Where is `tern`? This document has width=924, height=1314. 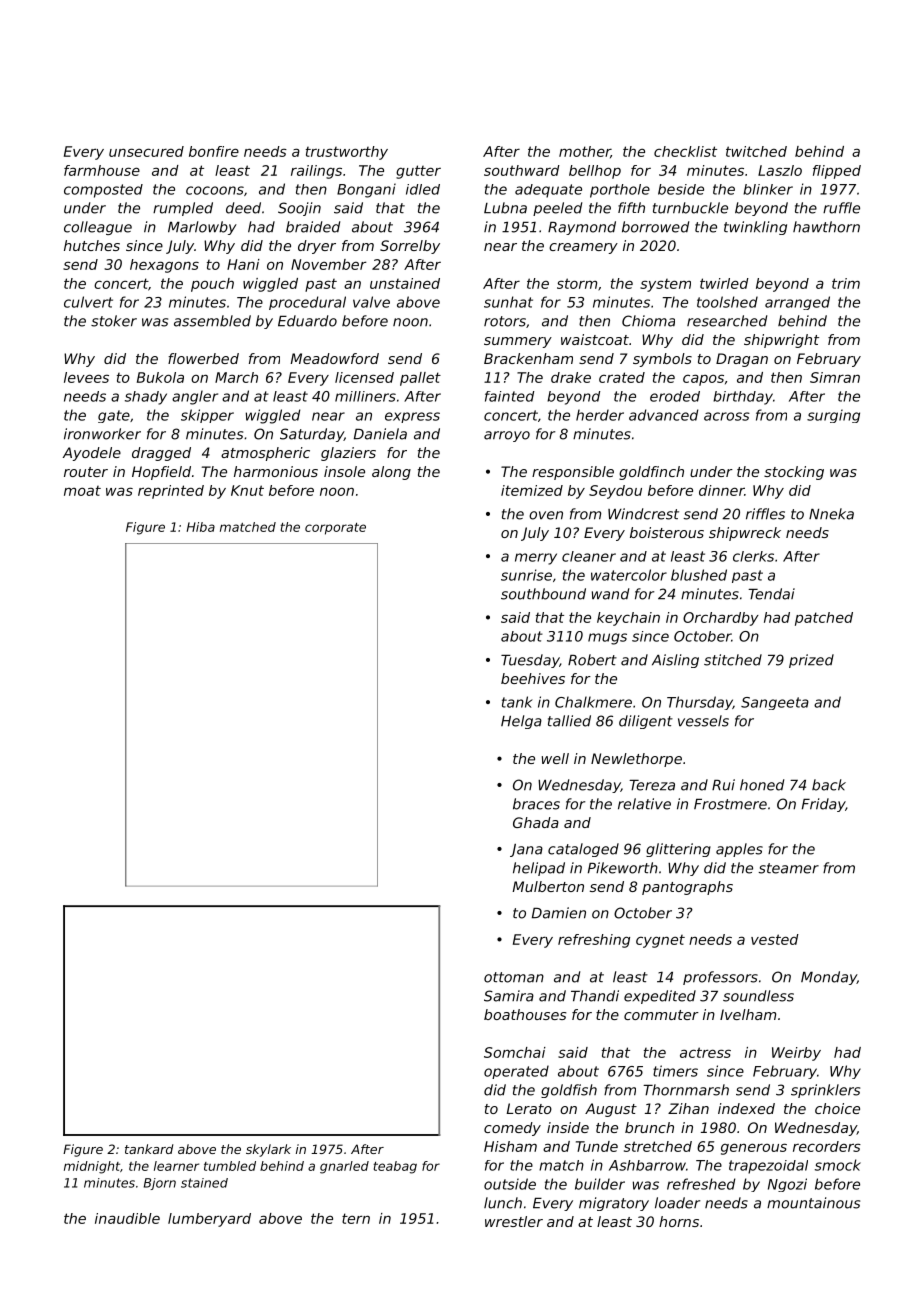
tern is located at coordinates (356, 1218).
